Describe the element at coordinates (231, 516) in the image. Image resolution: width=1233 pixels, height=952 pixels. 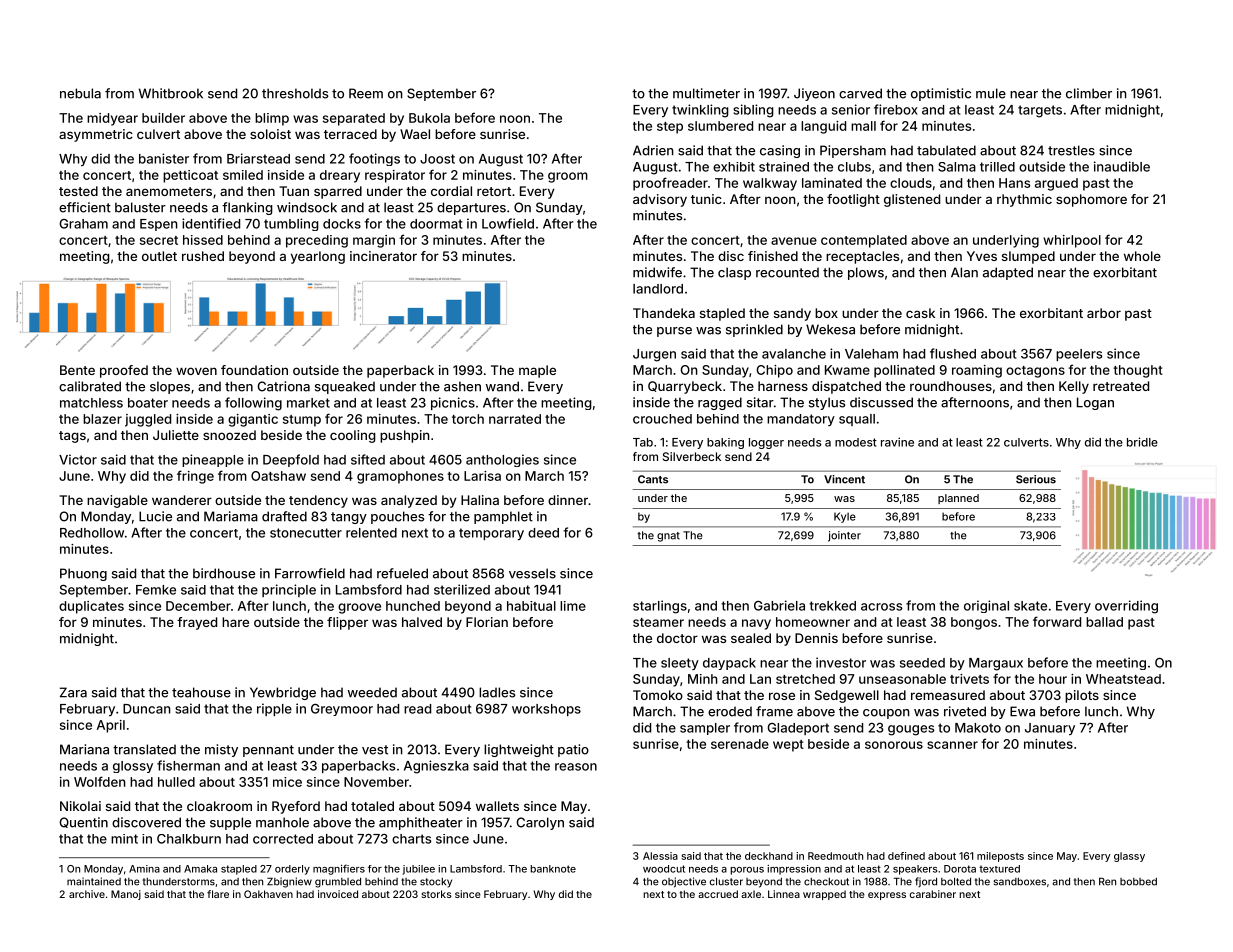
I see `Mariama` at that location.
